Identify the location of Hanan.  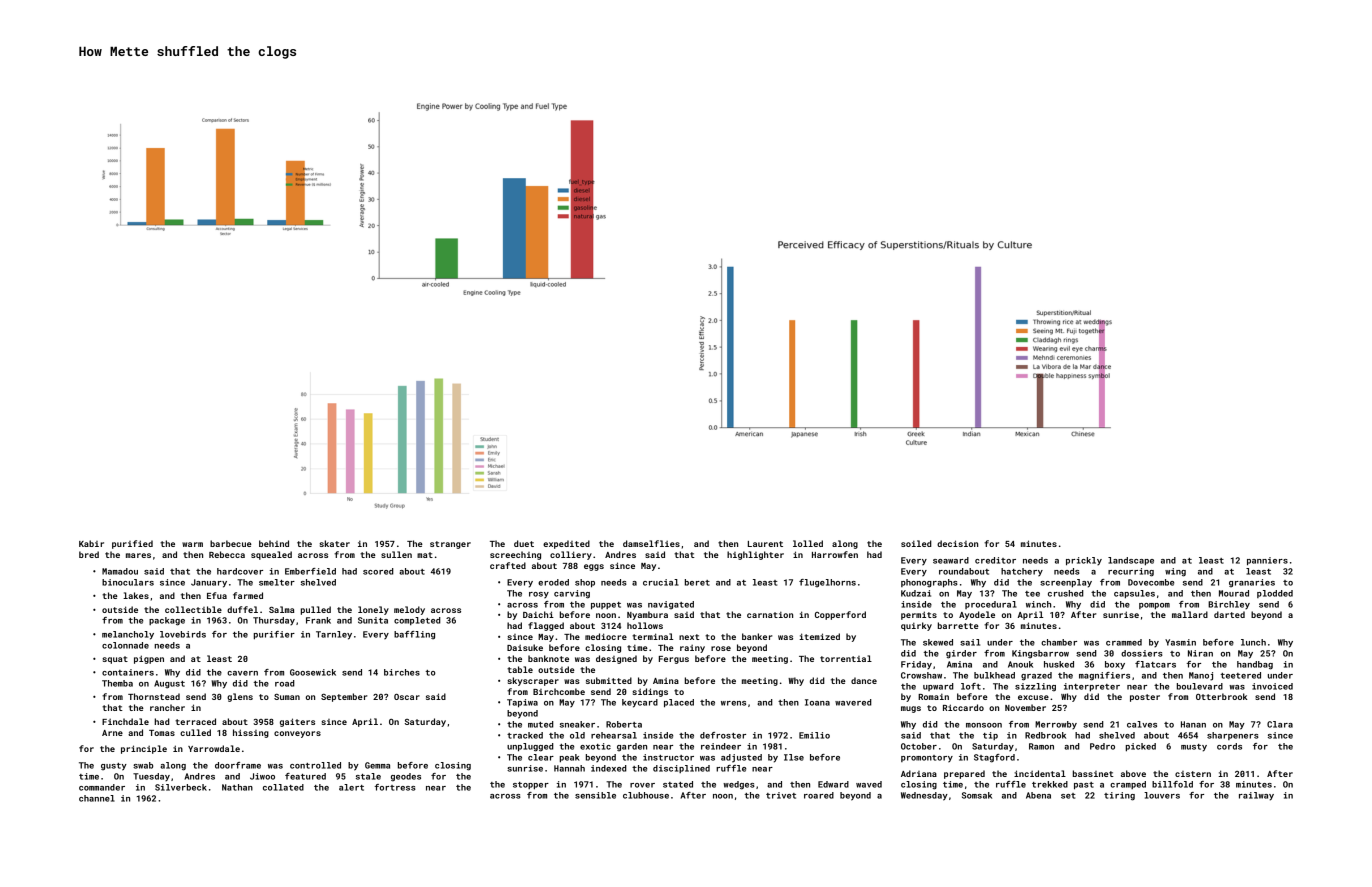
(1193, 724).
